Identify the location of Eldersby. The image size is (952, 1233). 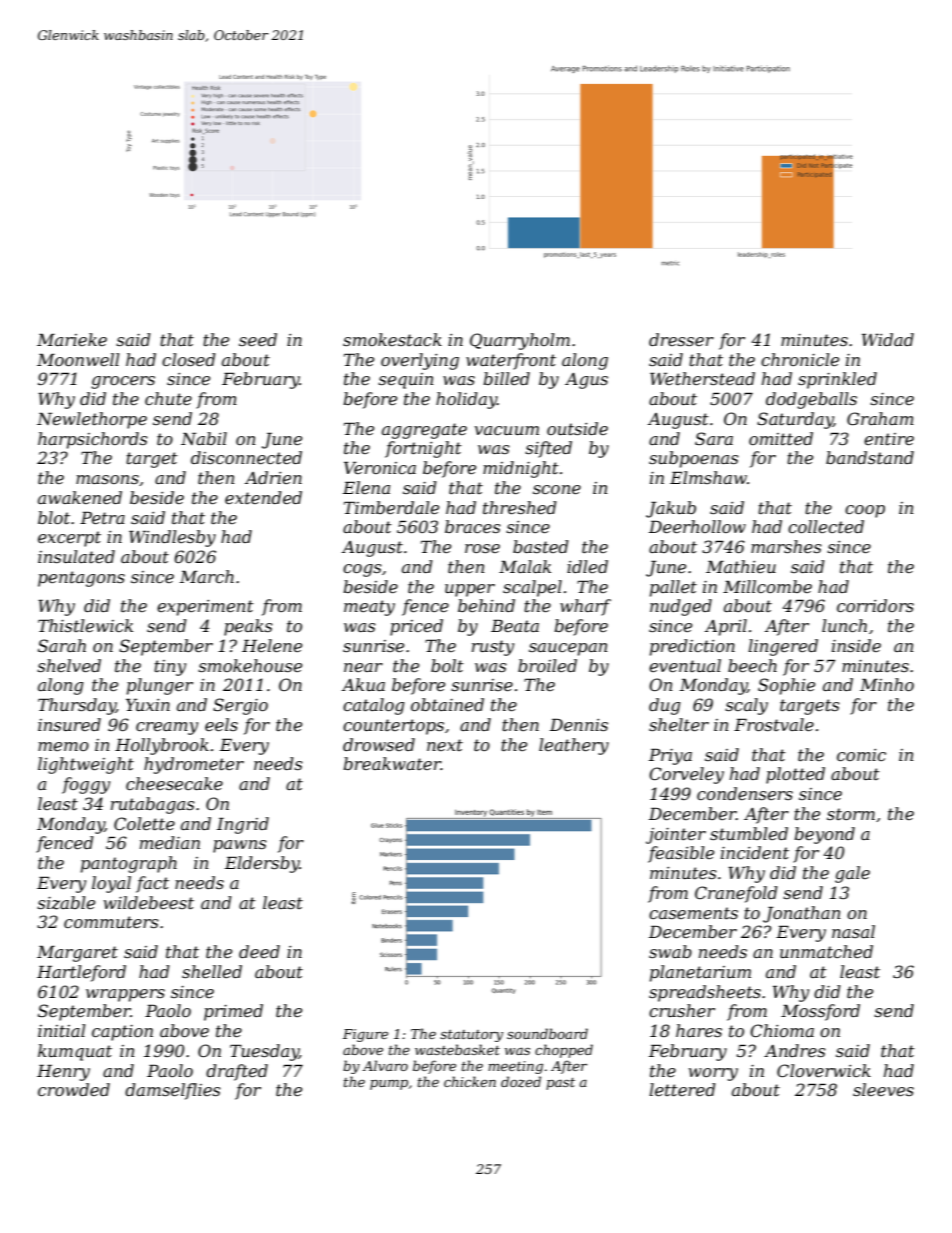
(262, 864).
